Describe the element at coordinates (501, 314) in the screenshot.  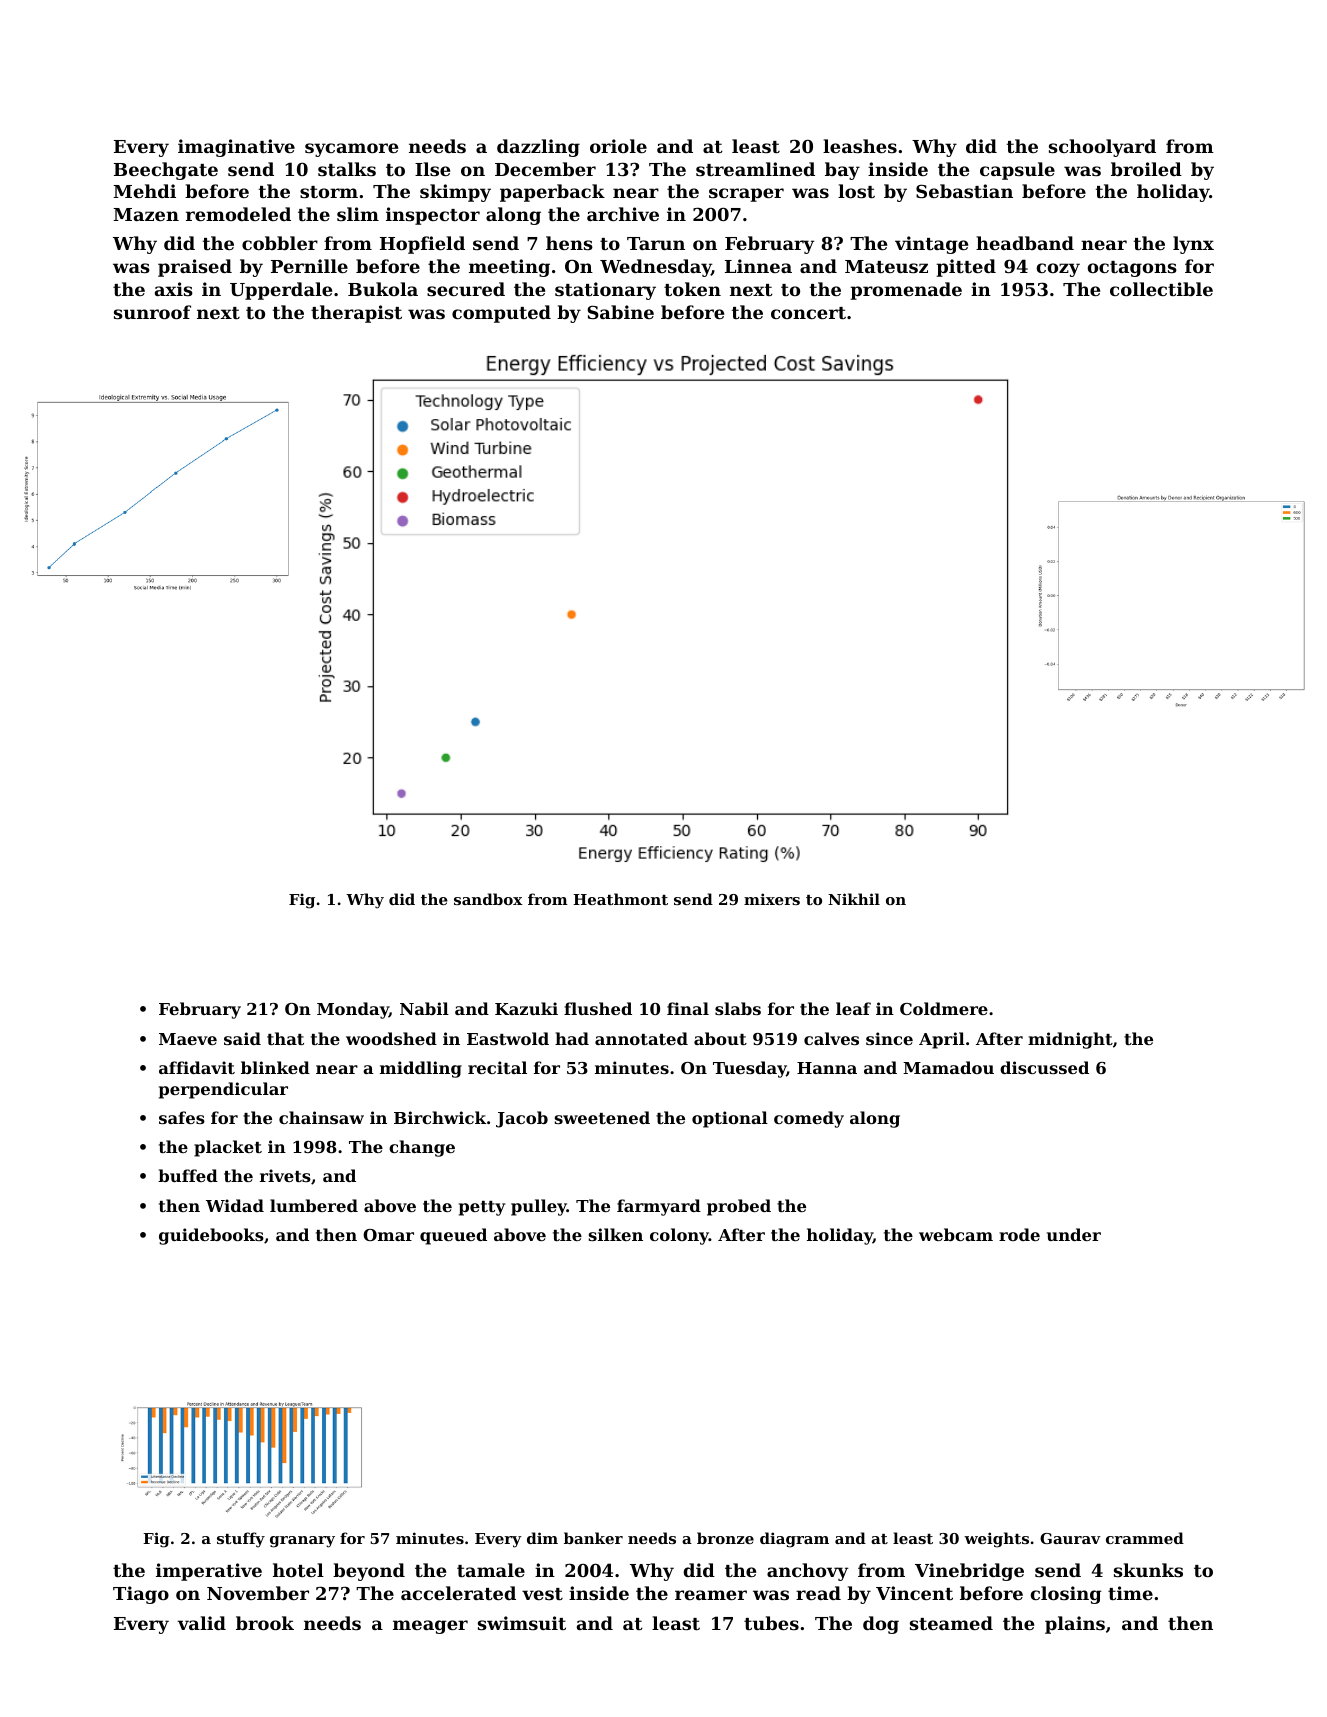
I see `computed` at that location.
